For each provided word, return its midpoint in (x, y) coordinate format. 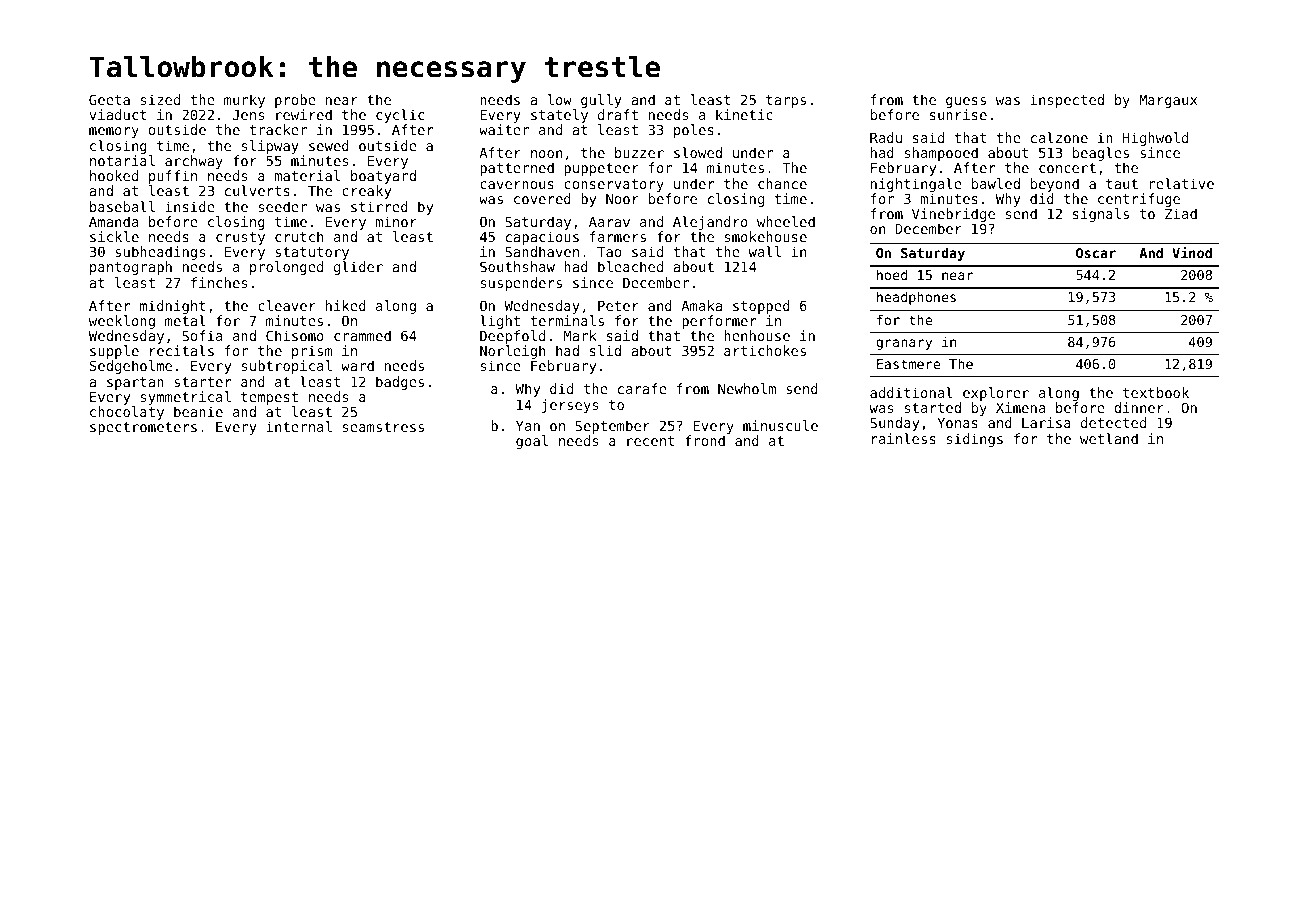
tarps (786, 101)
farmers (618, 236)
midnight (173, 307)
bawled (996, 183)
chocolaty (127, 413)
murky (244, 101)
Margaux (1168, 101)
